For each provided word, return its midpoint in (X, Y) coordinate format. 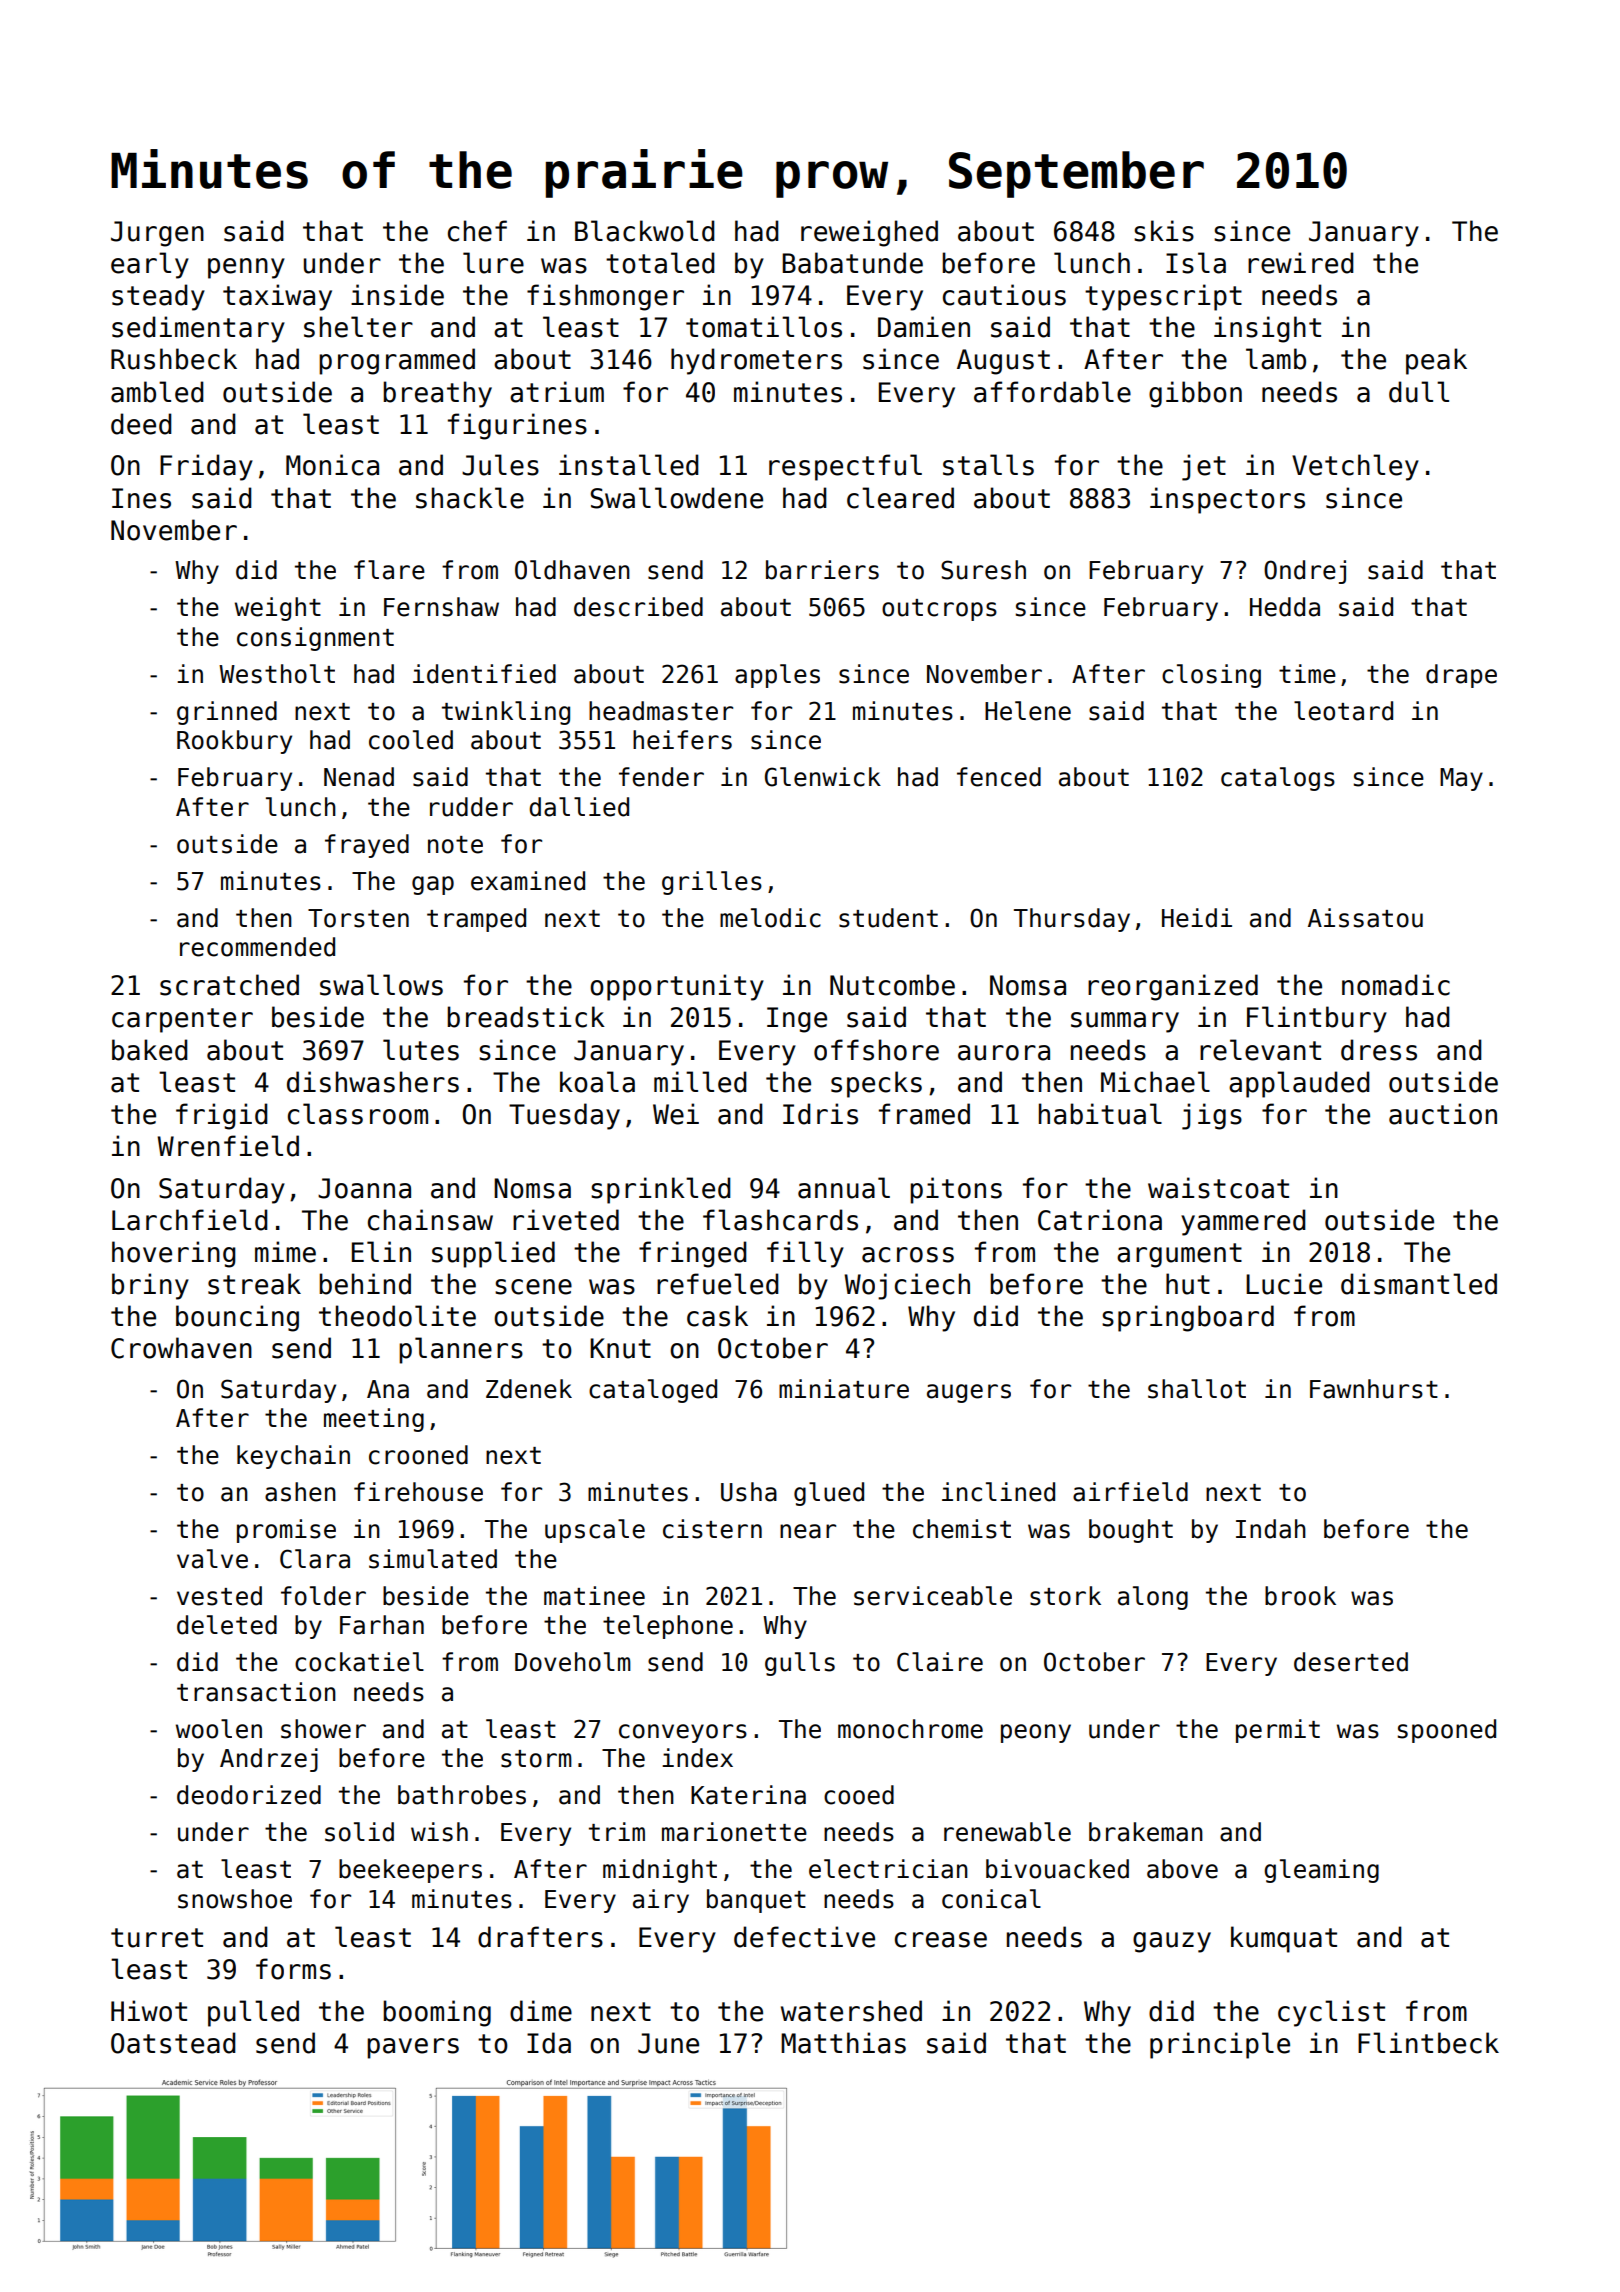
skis (1164, 231)
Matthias (843, 2043)
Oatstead (173, 2043)
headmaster (661, 711)
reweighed (869, 233)
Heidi (1197, 918)
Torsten (358, 918)
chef (477, 231)
